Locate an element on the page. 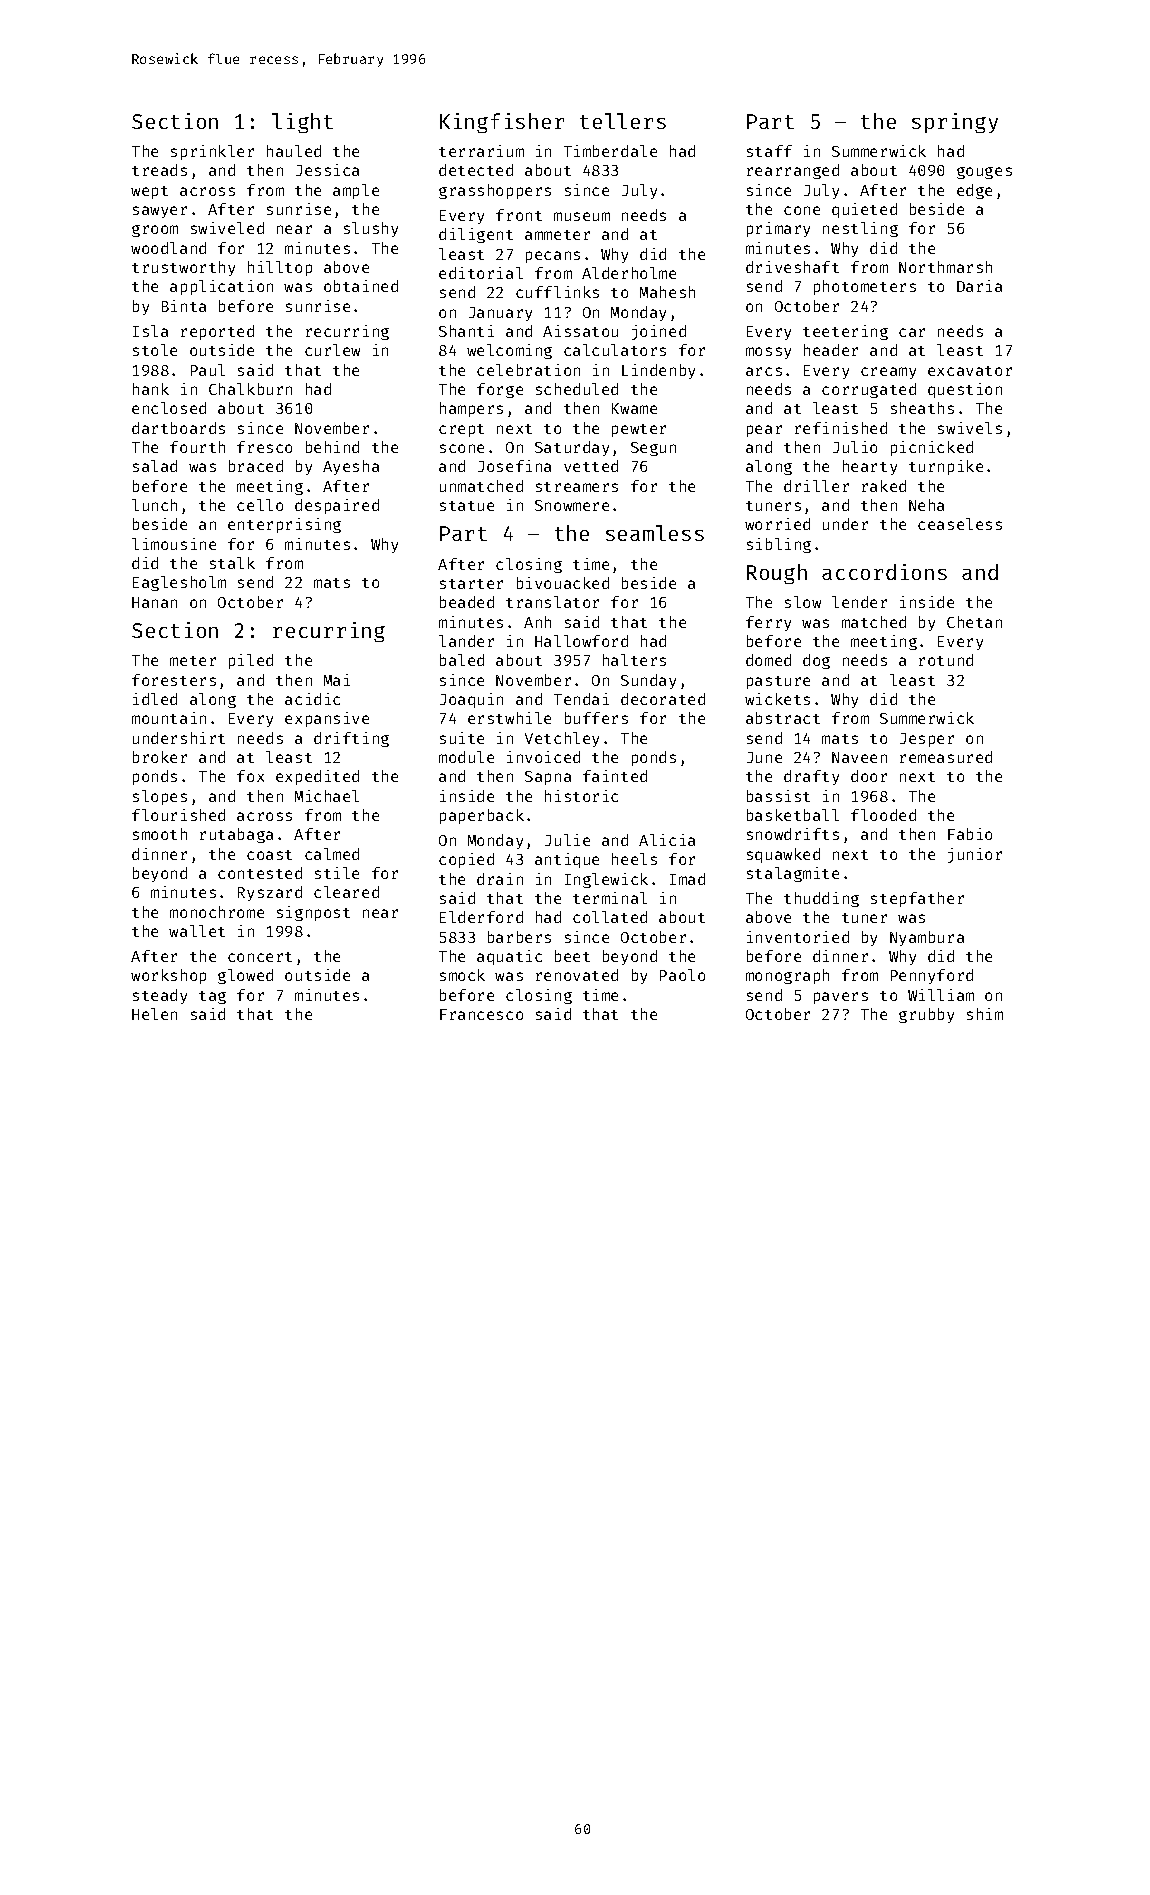 The width and height of the image is (1150, 1895). grasshoppers is located at coordinates (495, 191).
